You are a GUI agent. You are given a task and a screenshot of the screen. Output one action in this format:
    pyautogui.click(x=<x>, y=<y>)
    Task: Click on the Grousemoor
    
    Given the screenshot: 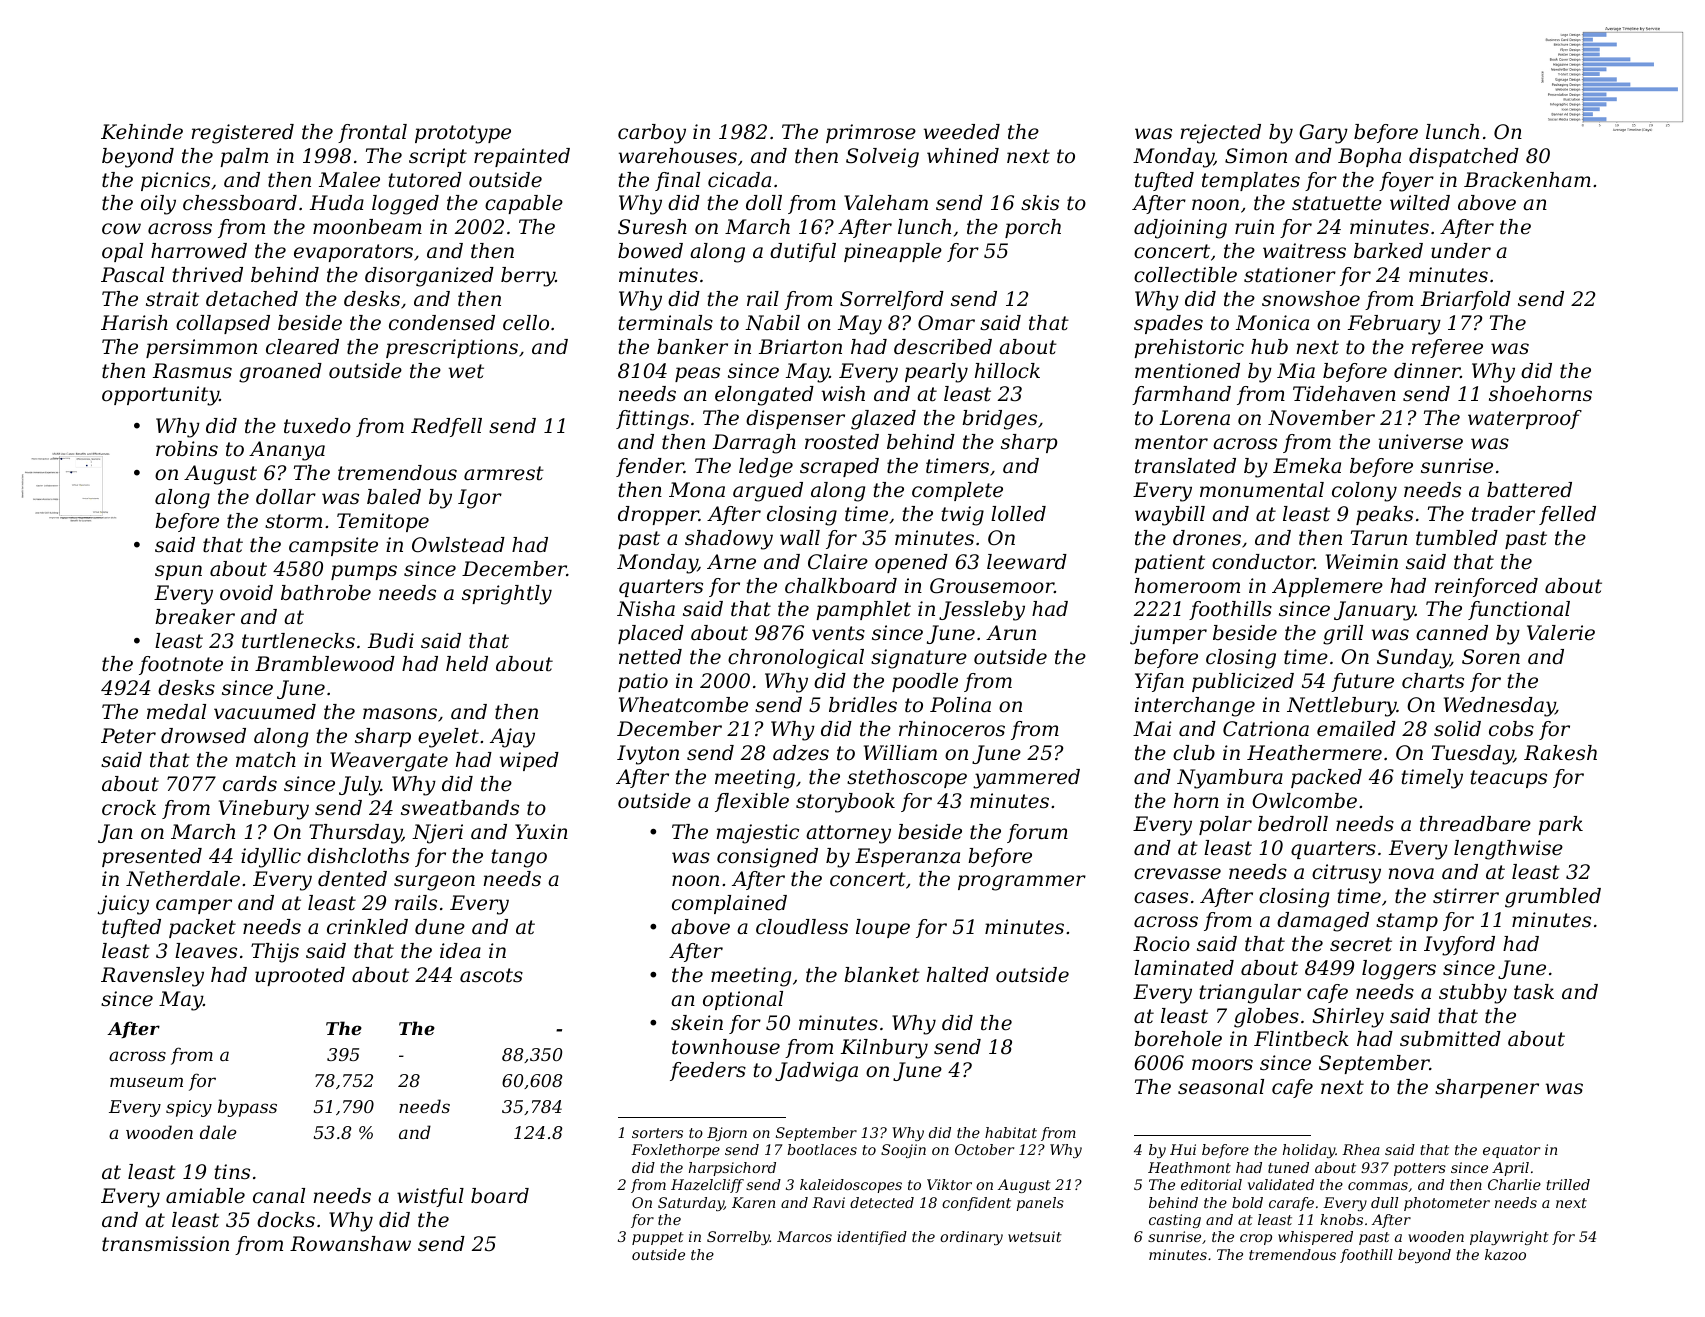 What is the action you would take?
    pyautogui.click(x=992, y=586)
